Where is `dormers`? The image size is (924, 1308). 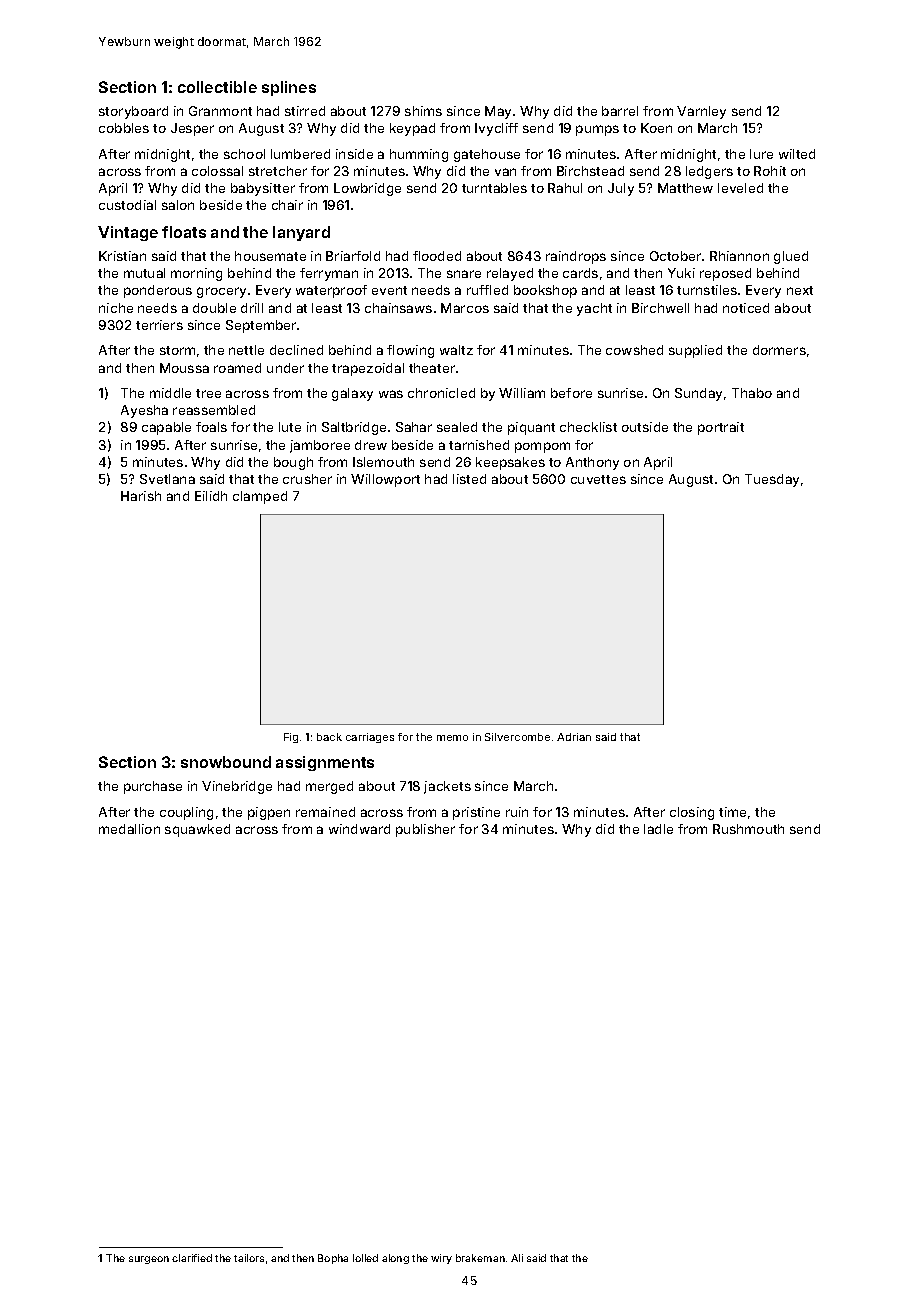
dormers is located at coordinates (779, 350).
